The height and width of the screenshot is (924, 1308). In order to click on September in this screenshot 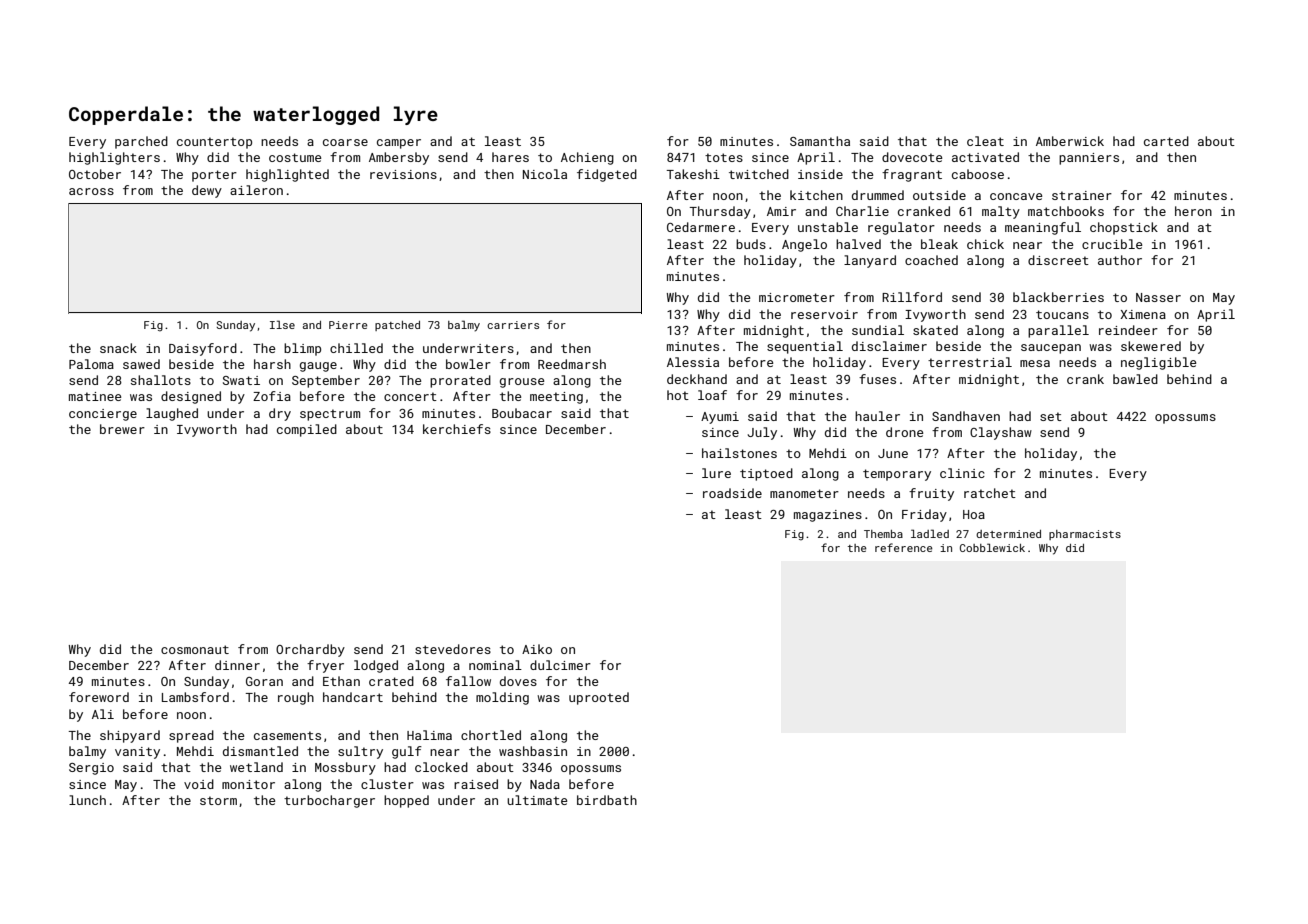, I will do `click(326, 381)`.
